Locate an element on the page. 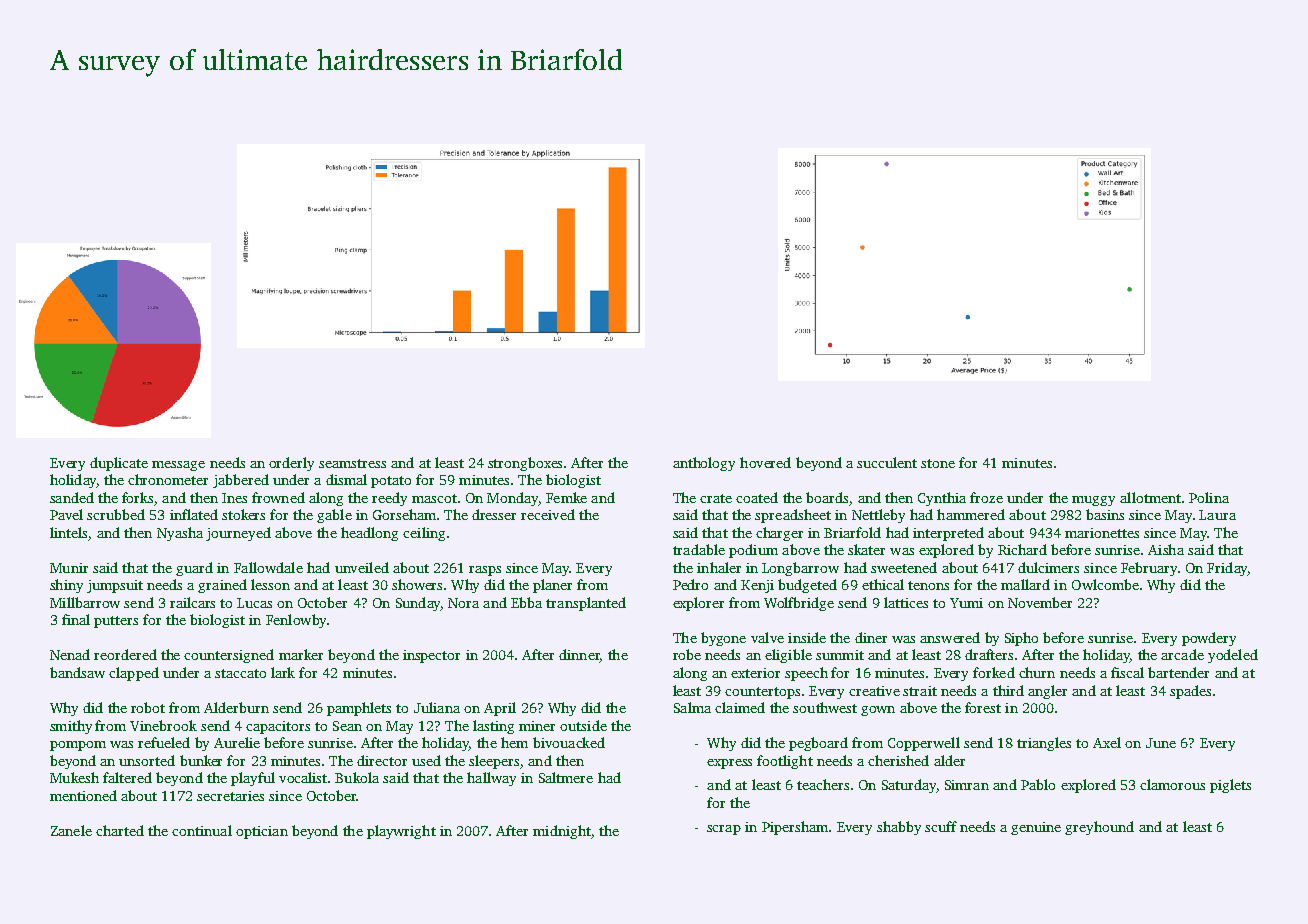 The image size is (1308, 924). scrap is located at coordinates (724, 830).
